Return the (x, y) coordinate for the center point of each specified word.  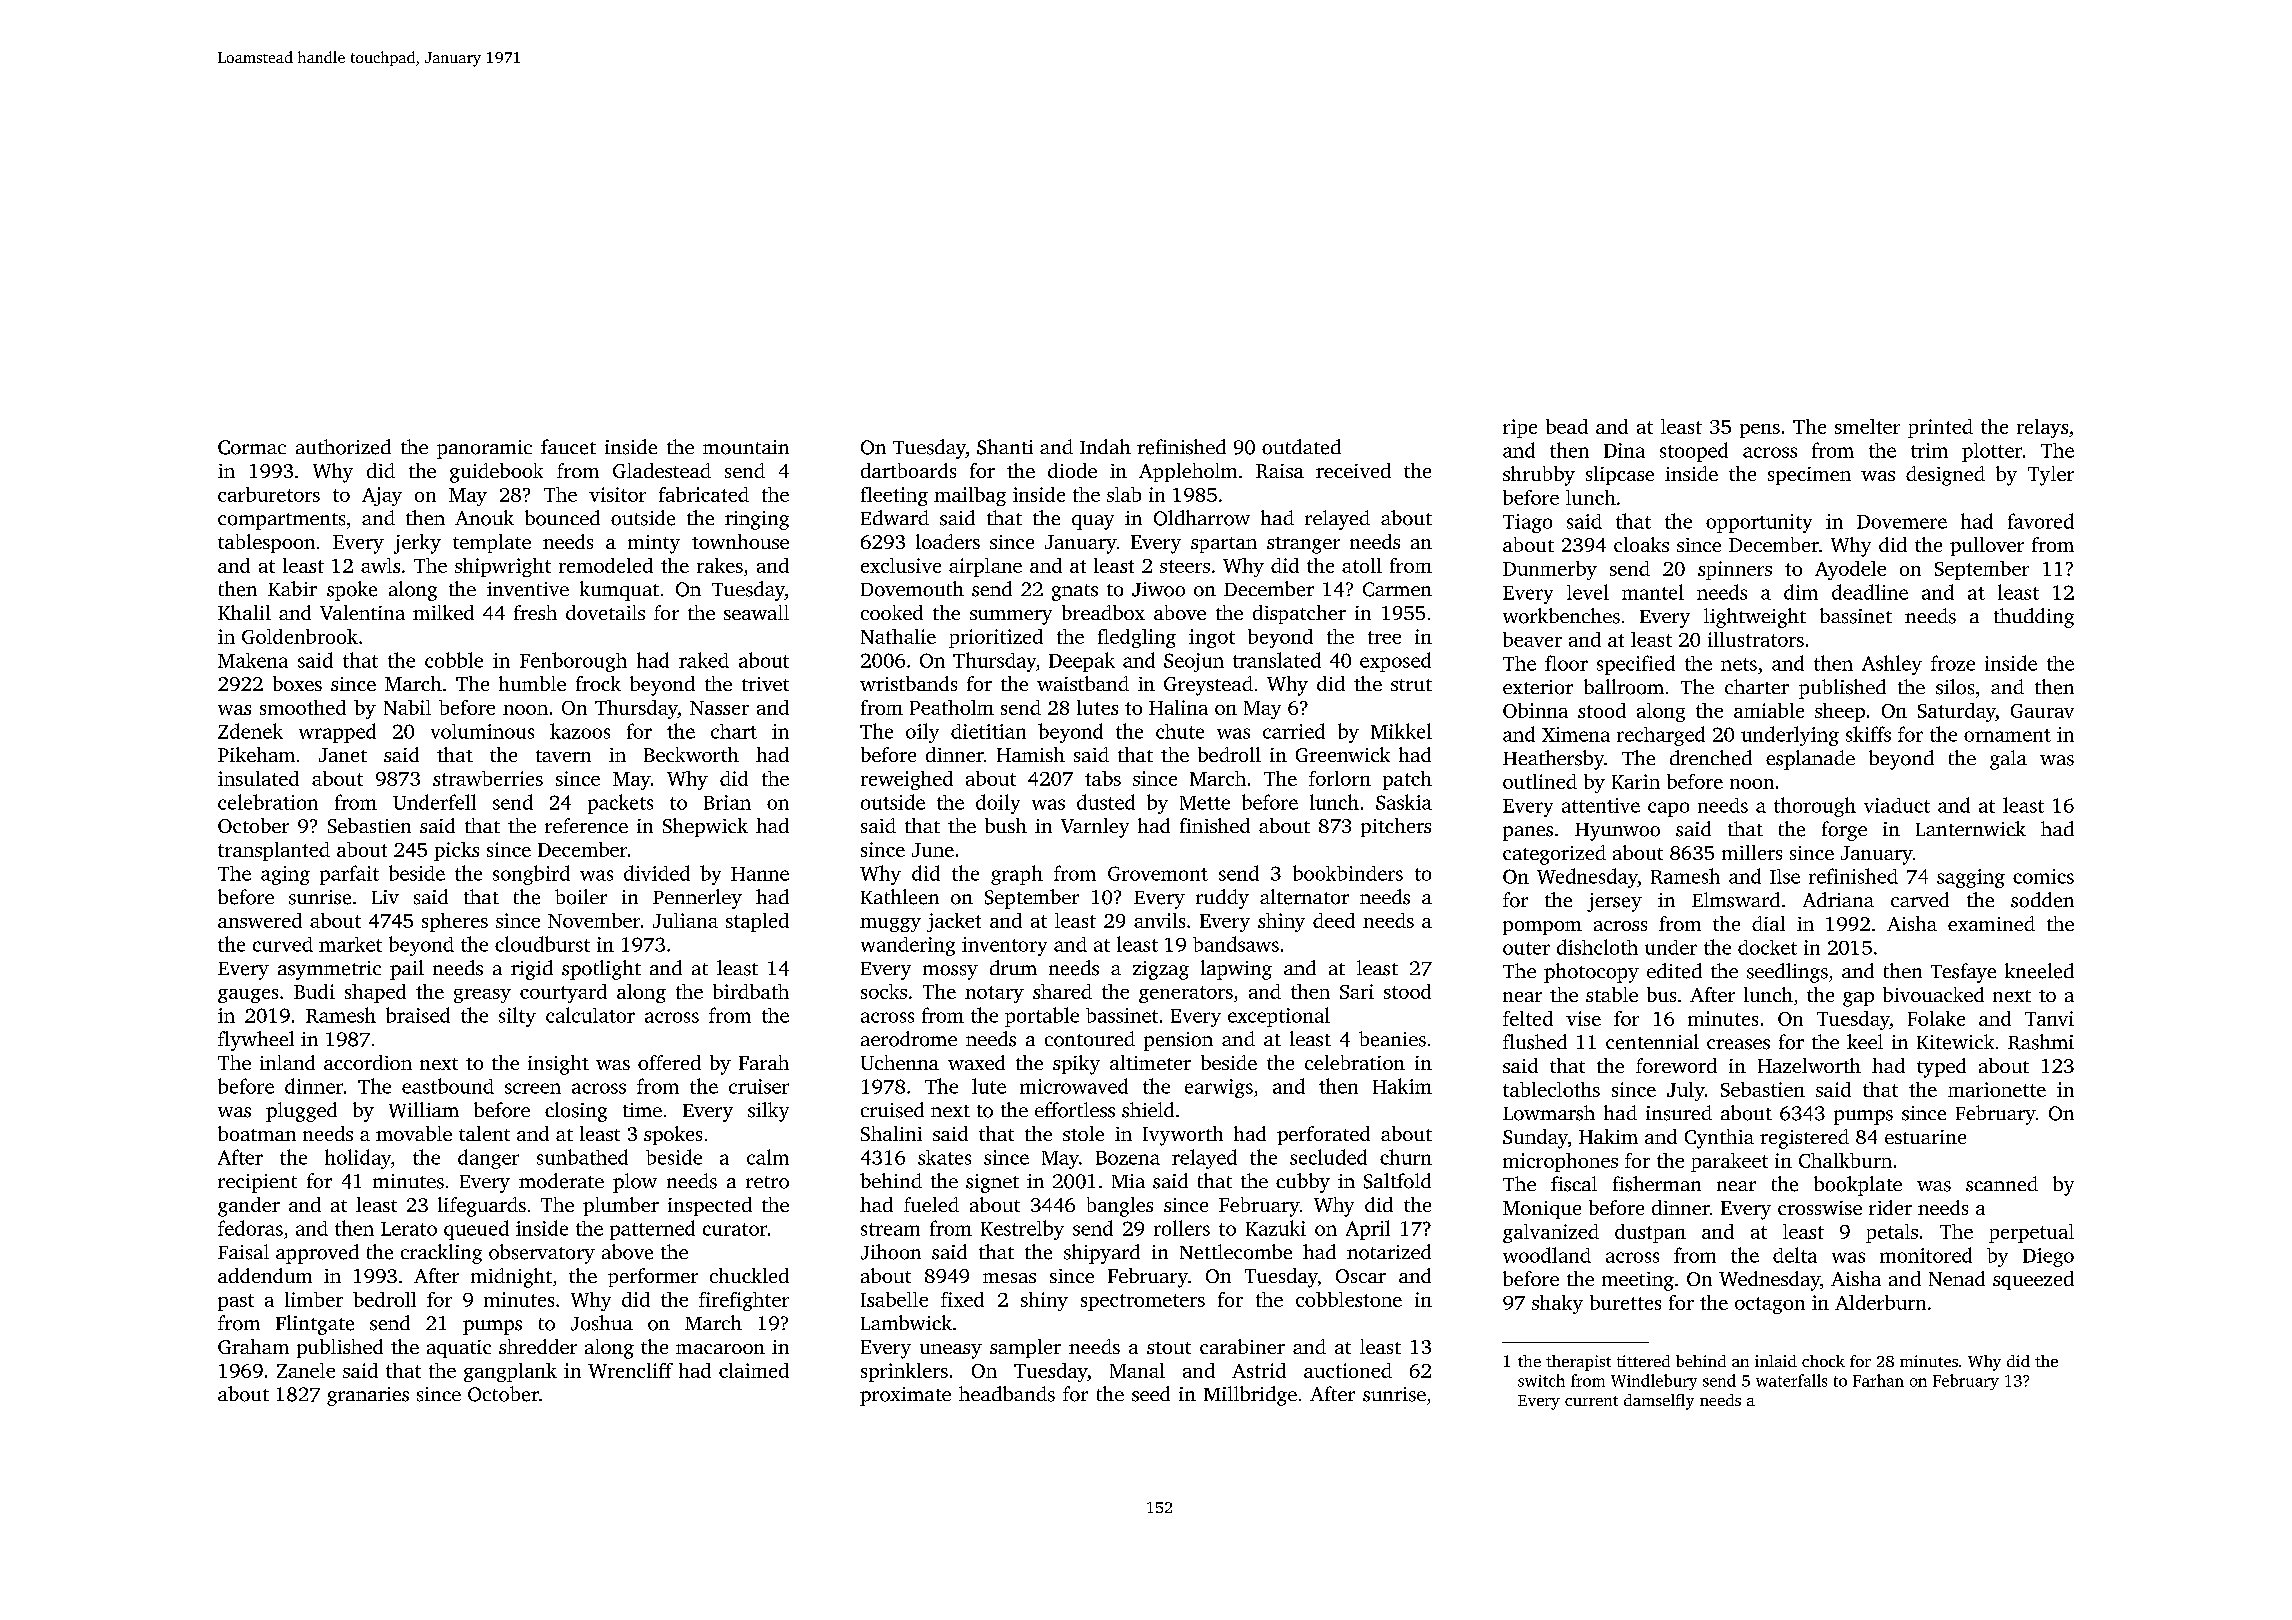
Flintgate (315, 1325)
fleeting (894, 496)
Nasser (719, 708)
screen (533, 1088)
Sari (1357, 991)
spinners (1735, 570)
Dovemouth (912, 589)
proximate (905, 1396)
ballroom (1624, 687)
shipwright (503, 567)
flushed (1535, 1042)
